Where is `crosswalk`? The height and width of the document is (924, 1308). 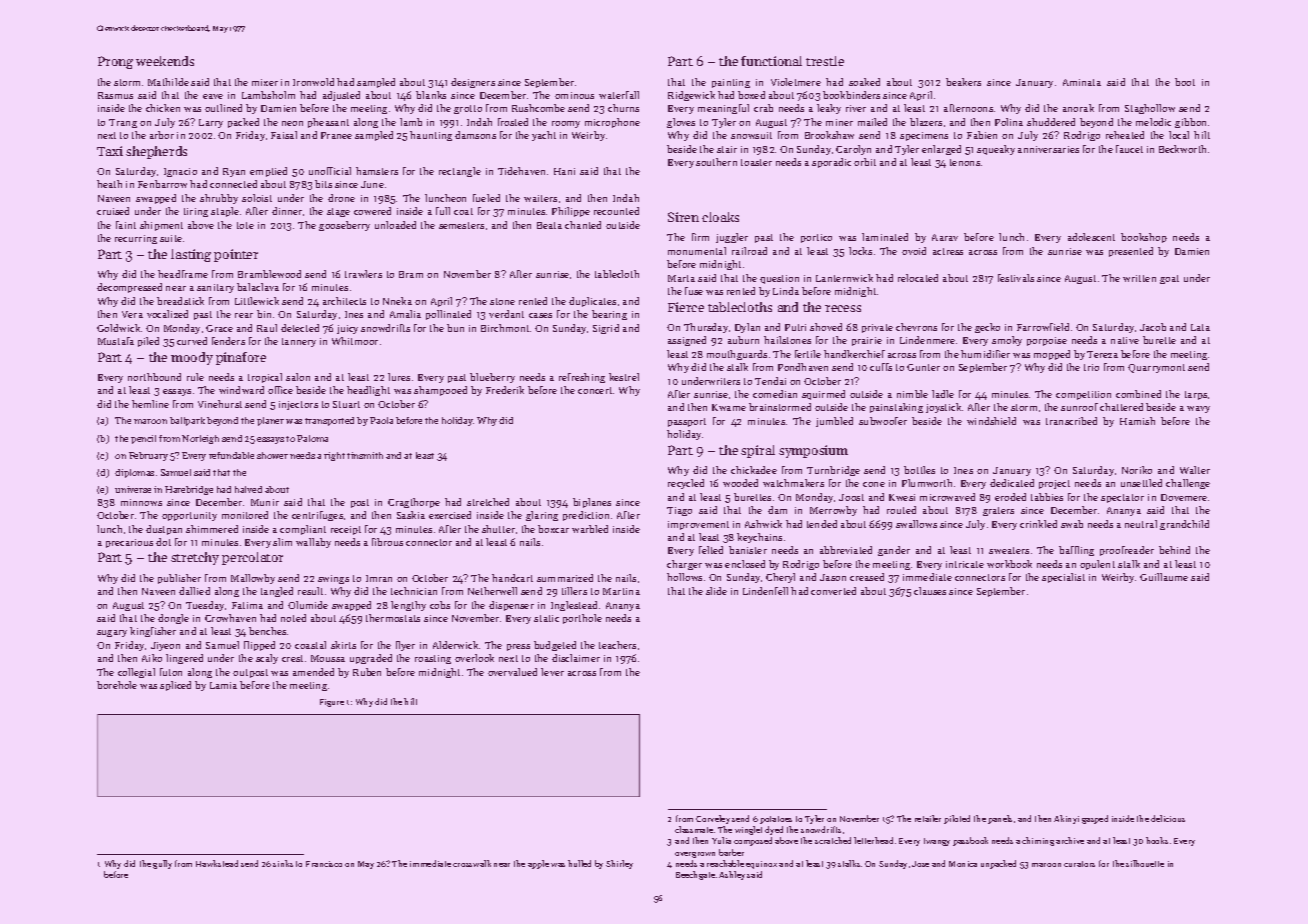 crosswalk is located at coordinates (472, 863).
